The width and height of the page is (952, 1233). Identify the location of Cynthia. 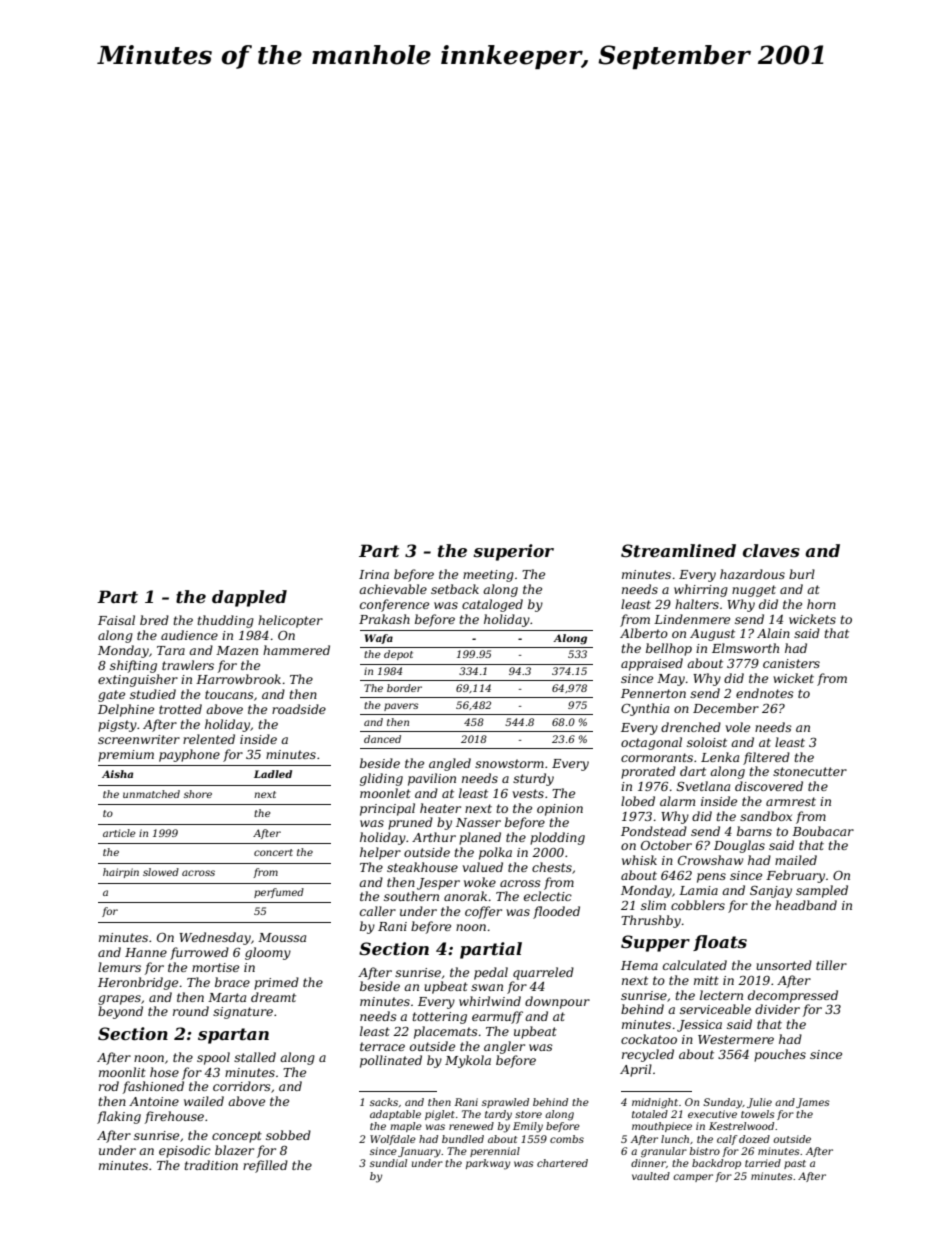
(645, 709).
